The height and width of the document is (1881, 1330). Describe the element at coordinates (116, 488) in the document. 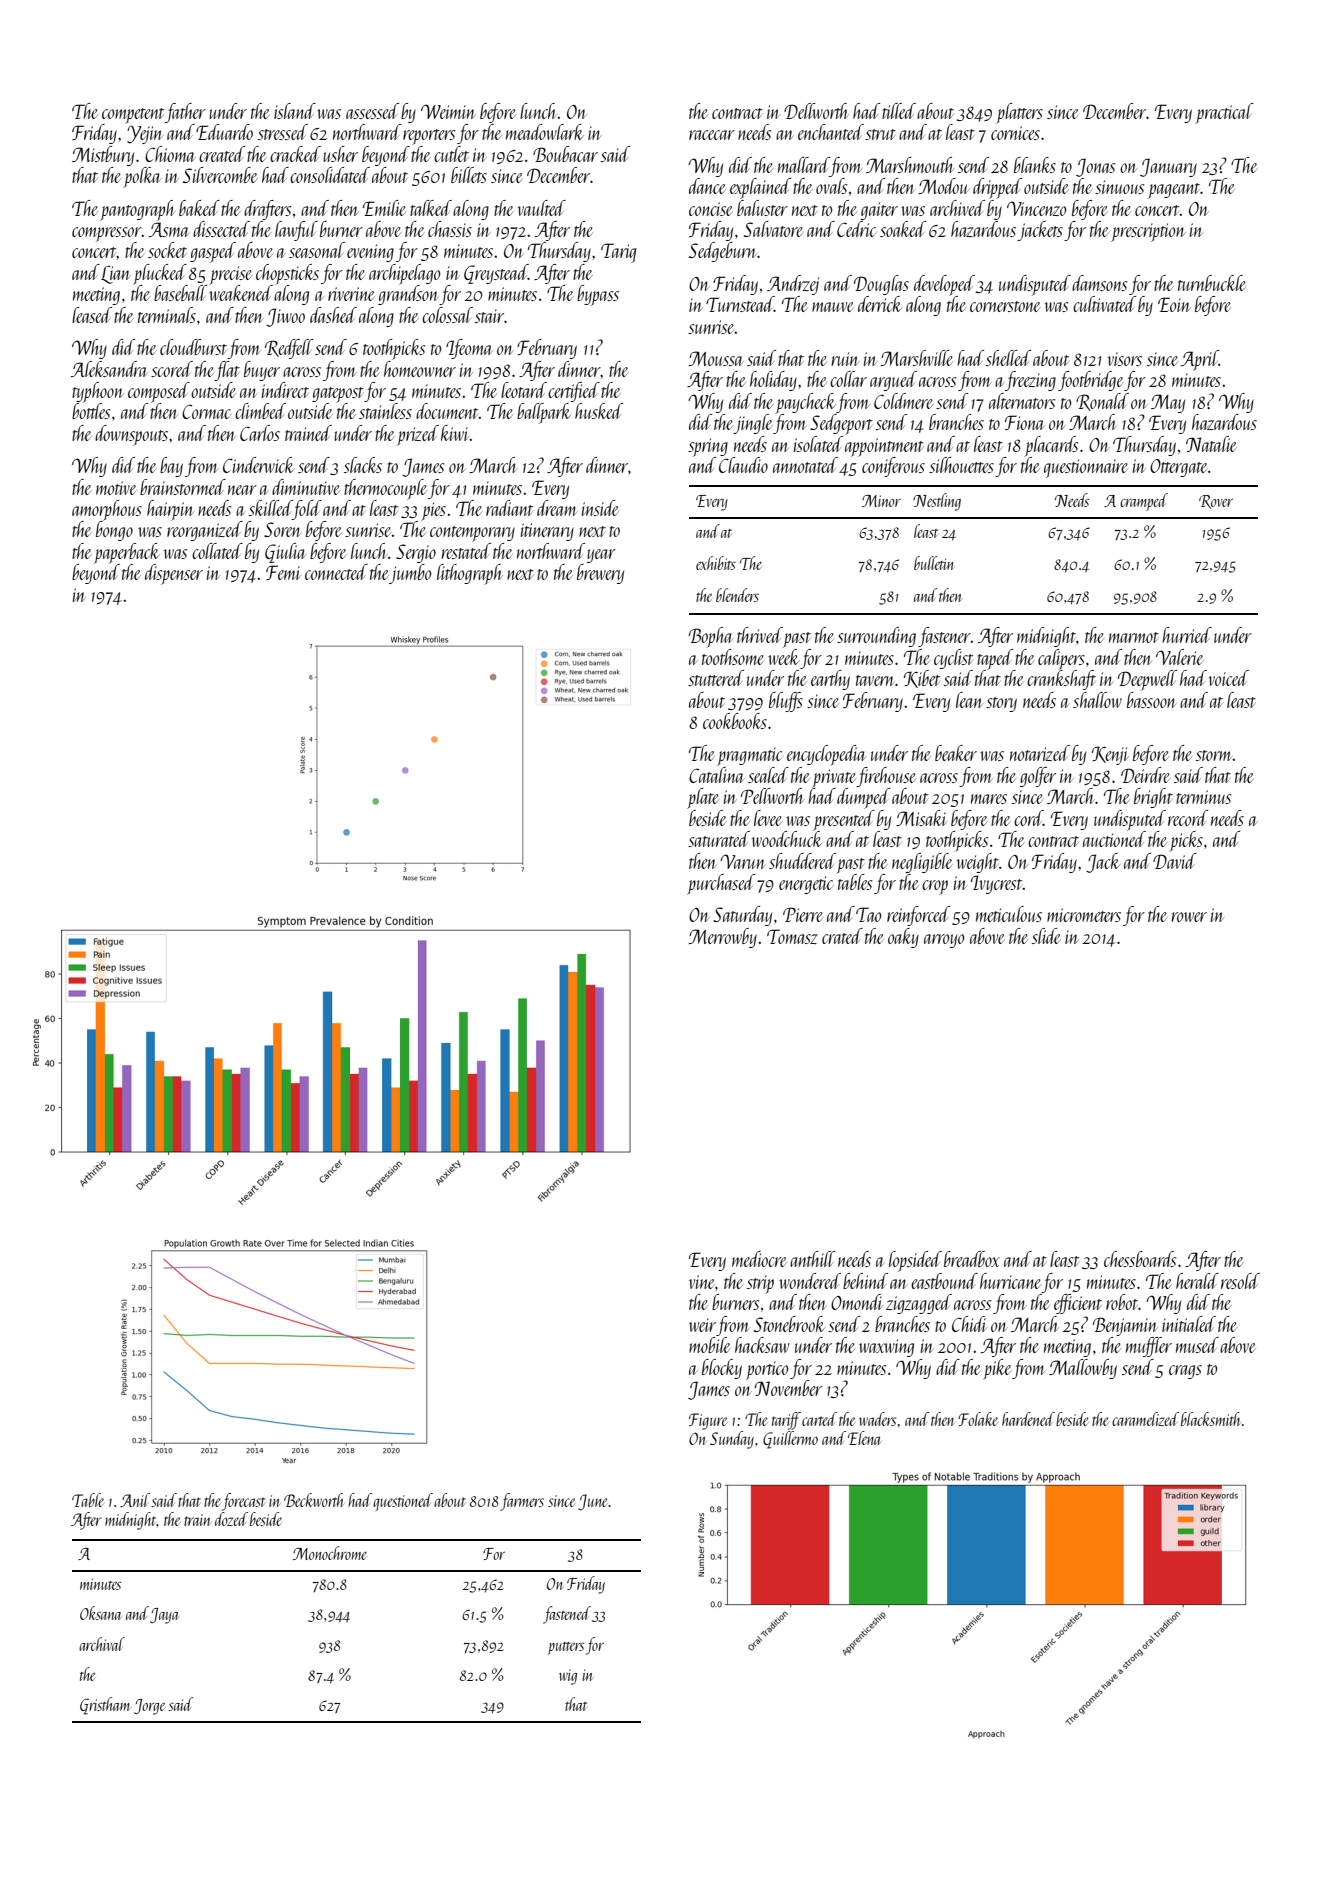

I see `motive` at that location.
